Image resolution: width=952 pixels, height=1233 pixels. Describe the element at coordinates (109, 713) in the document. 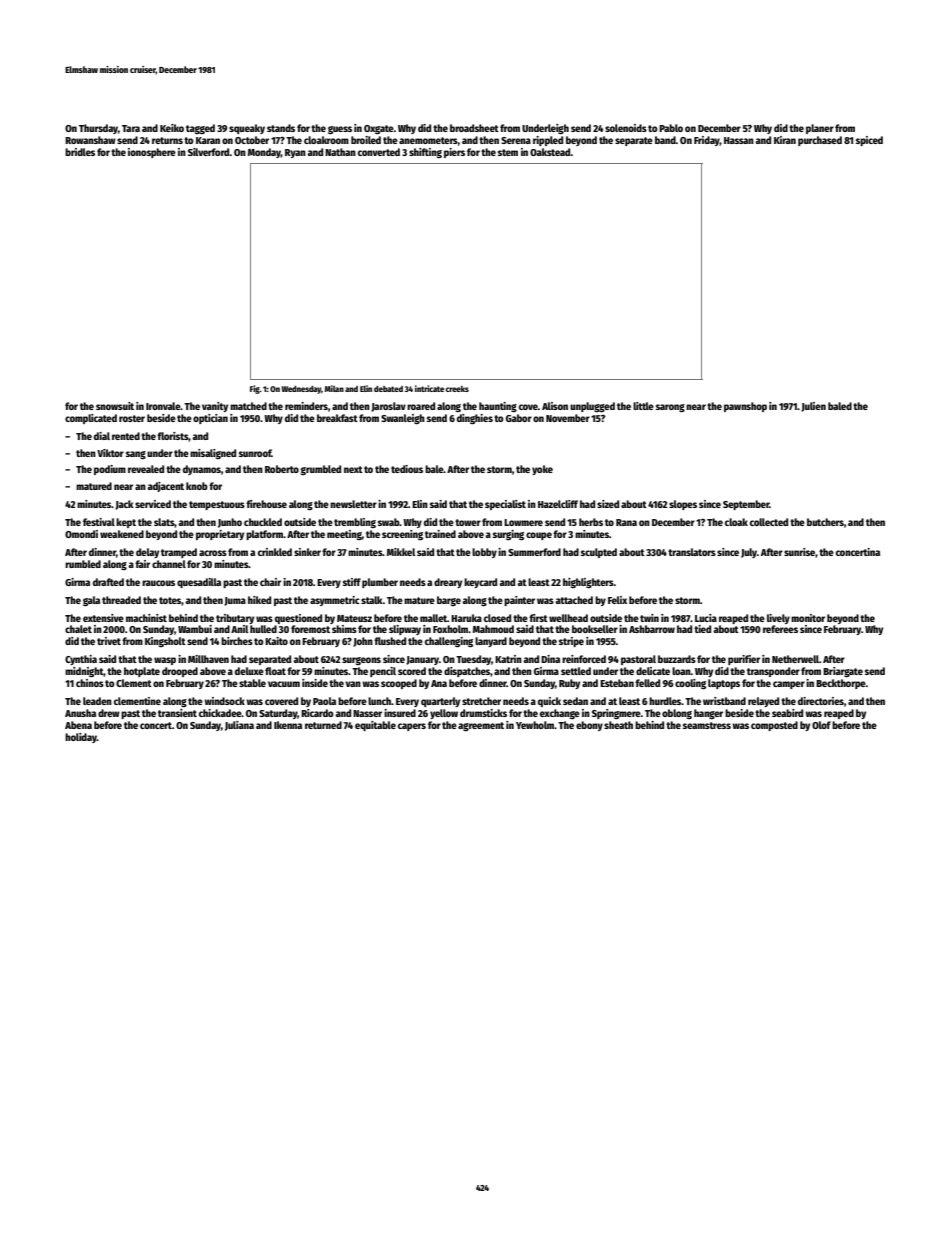

I see `drew` at that location.
